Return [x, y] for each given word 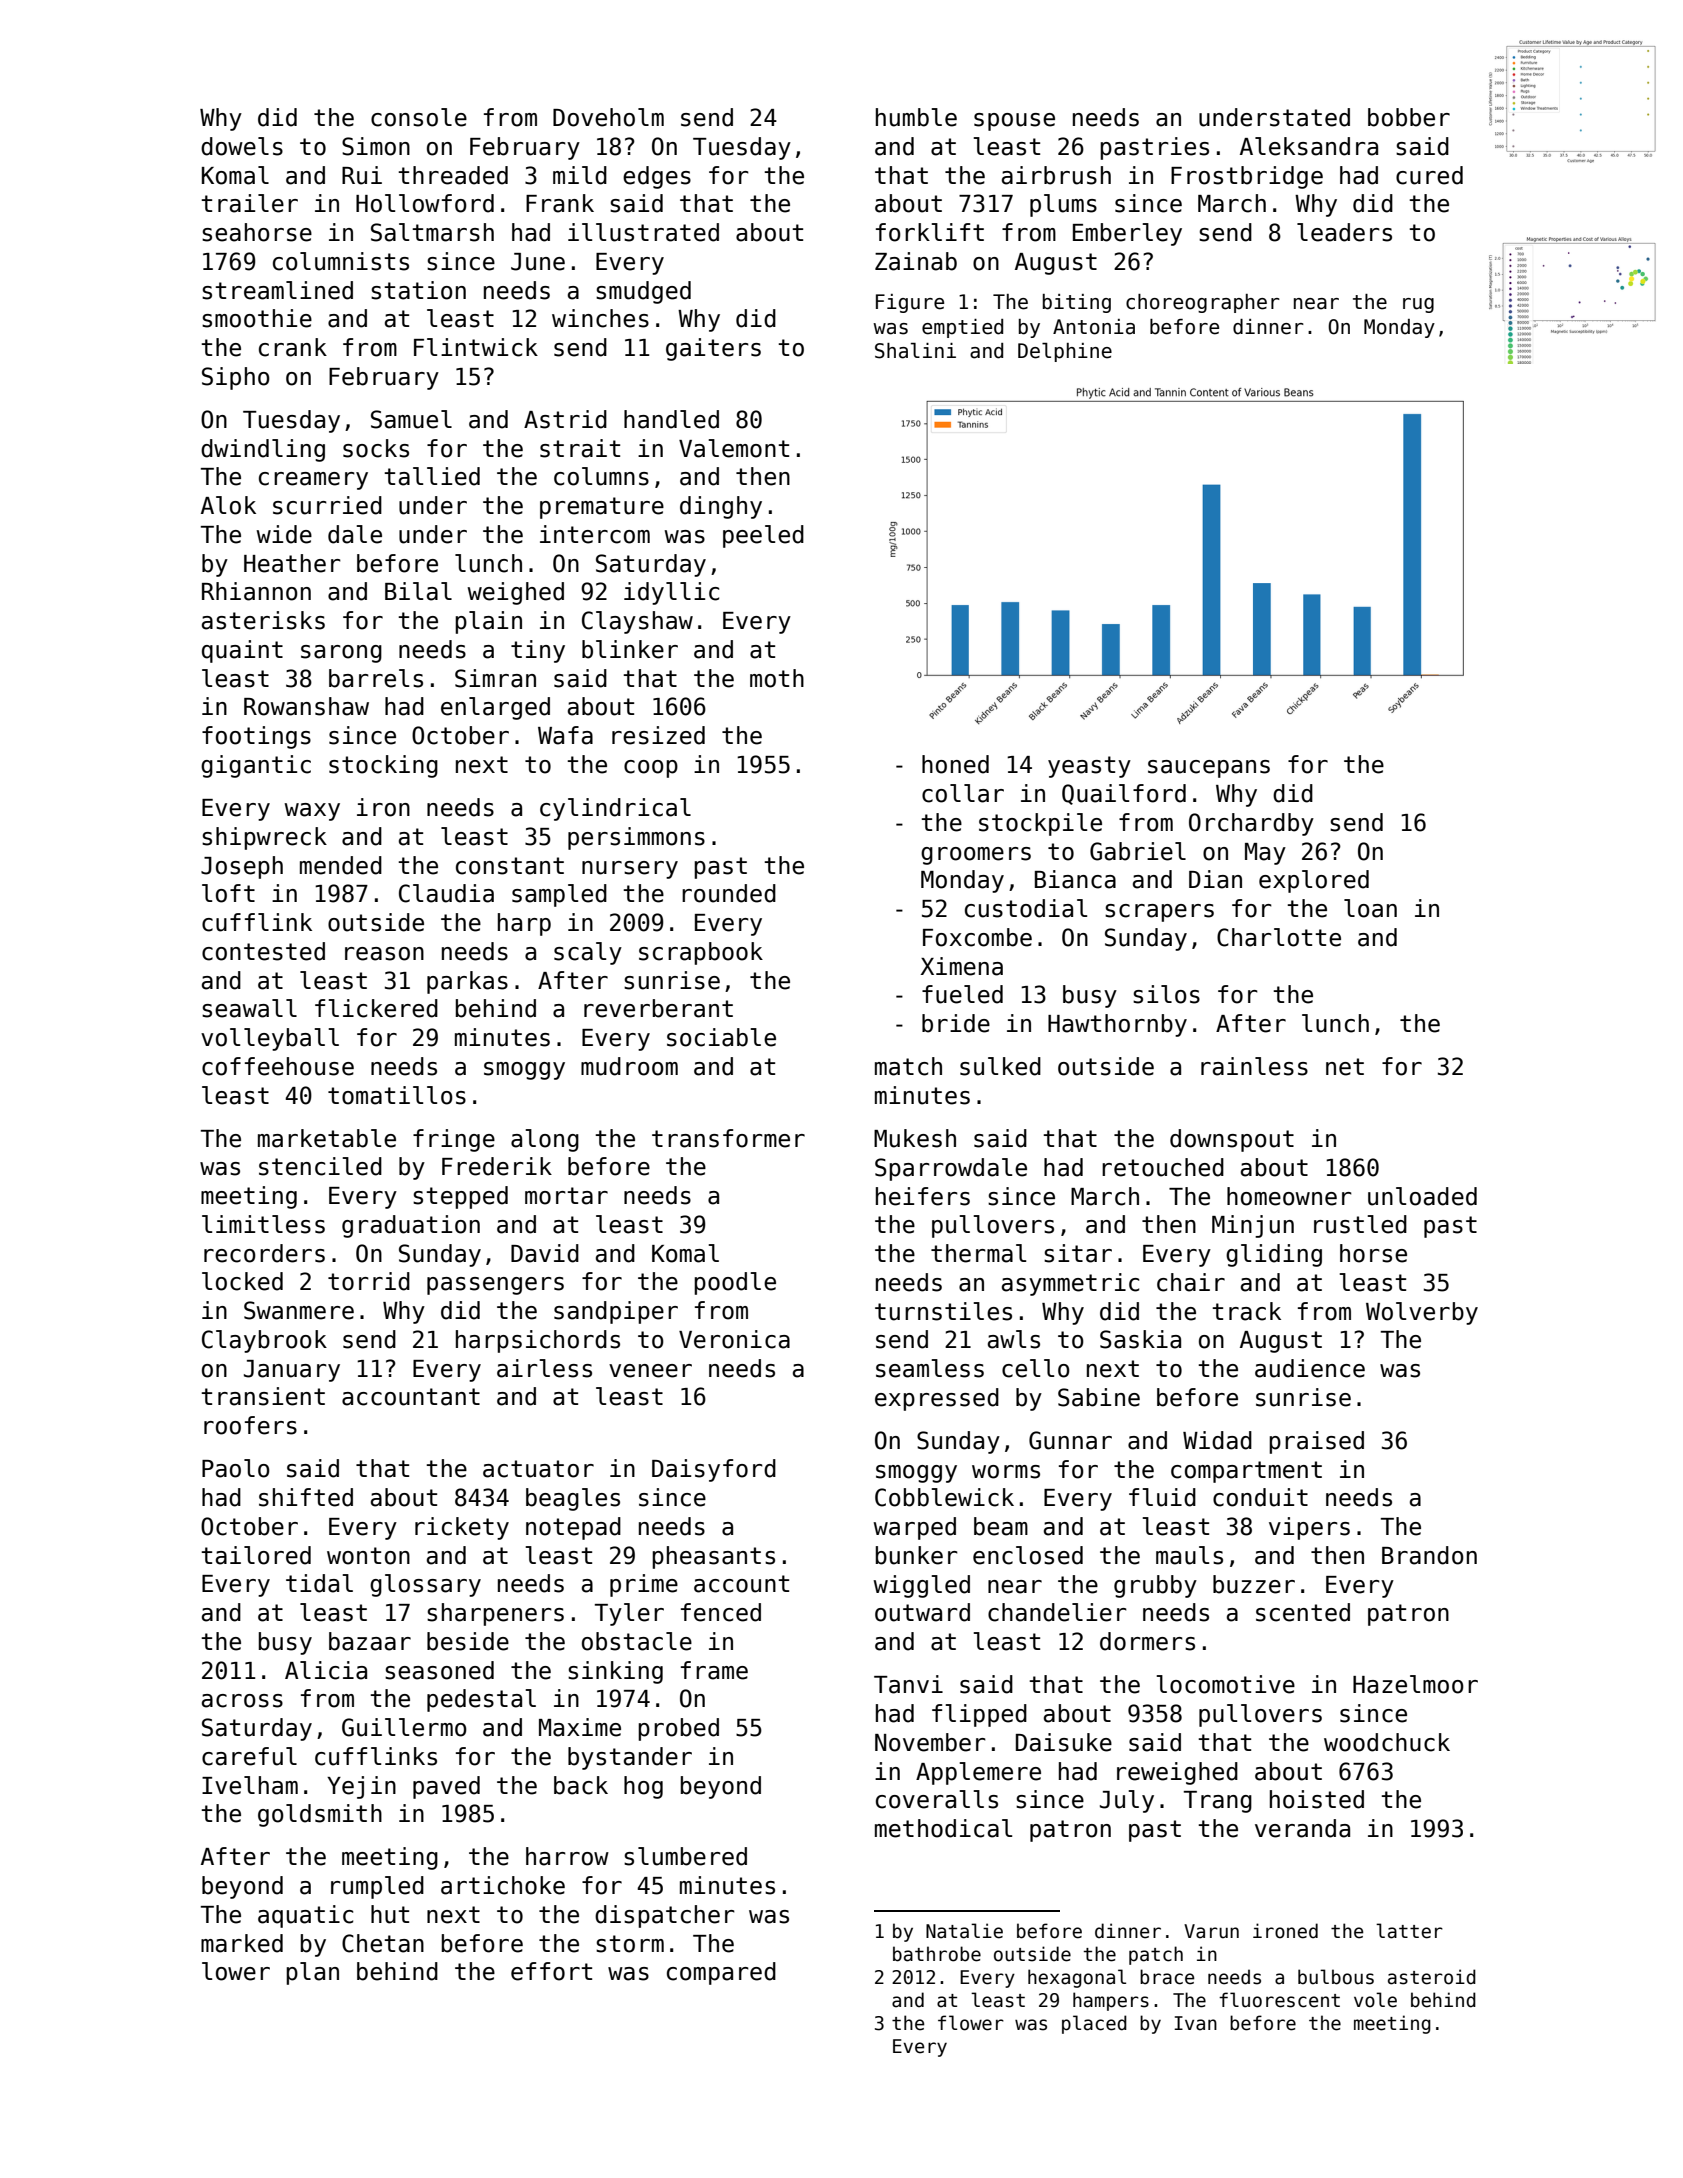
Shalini [915, 351]
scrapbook [701, 953]
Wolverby [1422, 1313]
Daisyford [714, 1470]
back [581, 1785]
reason [384, 954]
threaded [453, 175]
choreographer [1203, 303]
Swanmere [299, 1310]
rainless [1254, 1066]
